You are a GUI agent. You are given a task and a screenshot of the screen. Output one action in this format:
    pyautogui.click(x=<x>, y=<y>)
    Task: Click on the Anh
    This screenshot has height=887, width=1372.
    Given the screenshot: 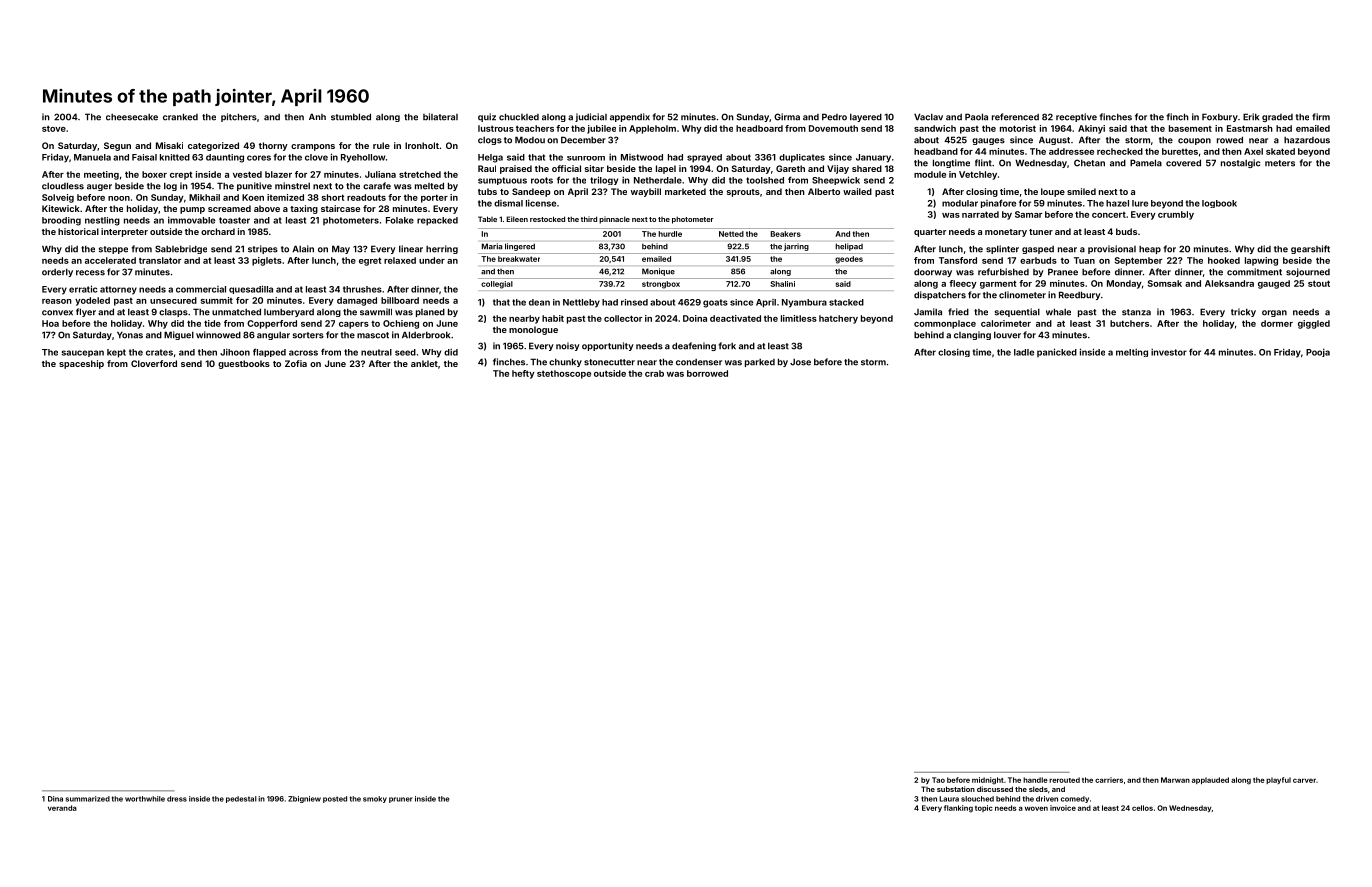 What is the action you would take?
    pyautogui.click(x=317, y=116)
